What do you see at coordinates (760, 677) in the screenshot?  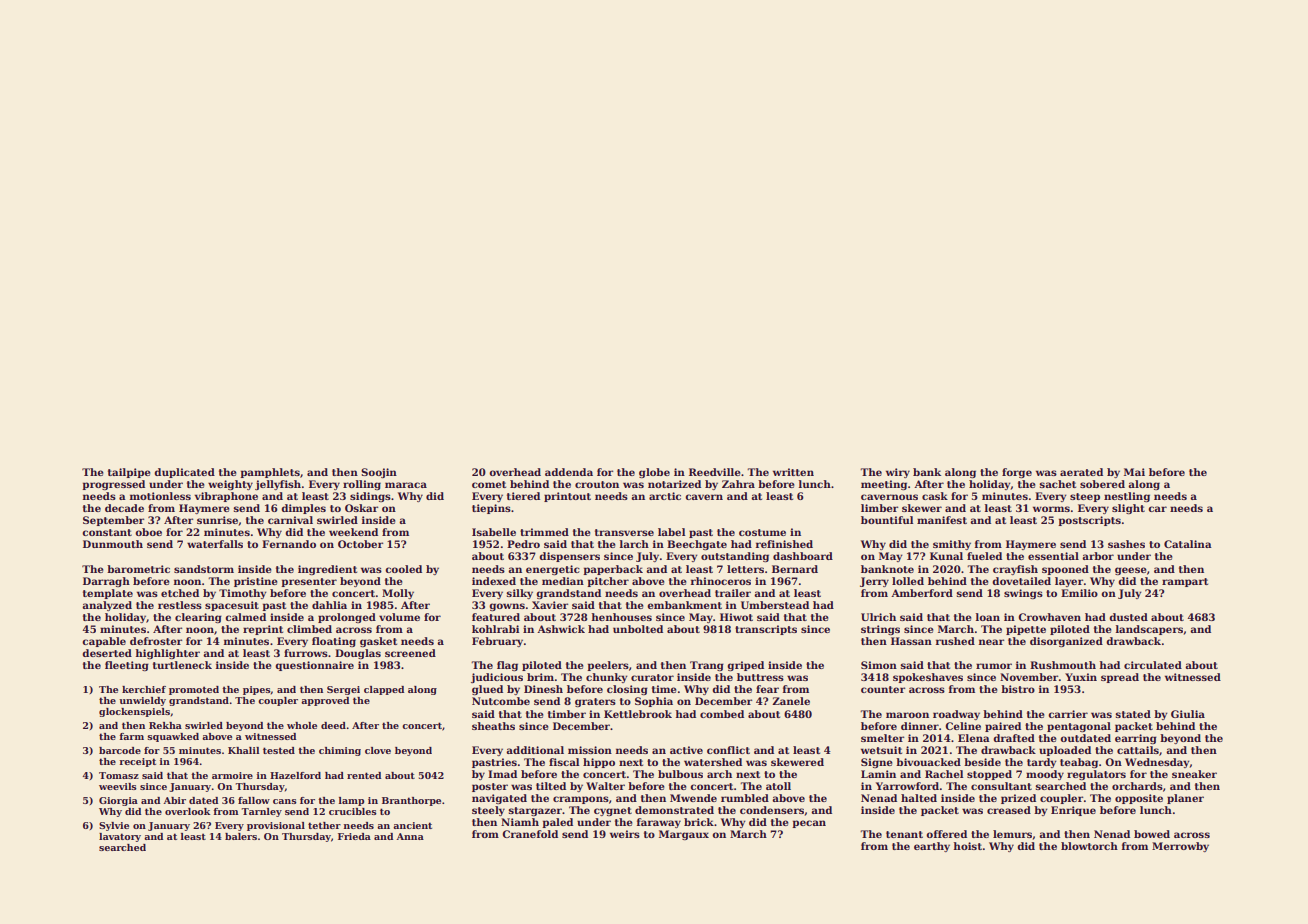 I see `buttress` at bounding box center [760, 677].
